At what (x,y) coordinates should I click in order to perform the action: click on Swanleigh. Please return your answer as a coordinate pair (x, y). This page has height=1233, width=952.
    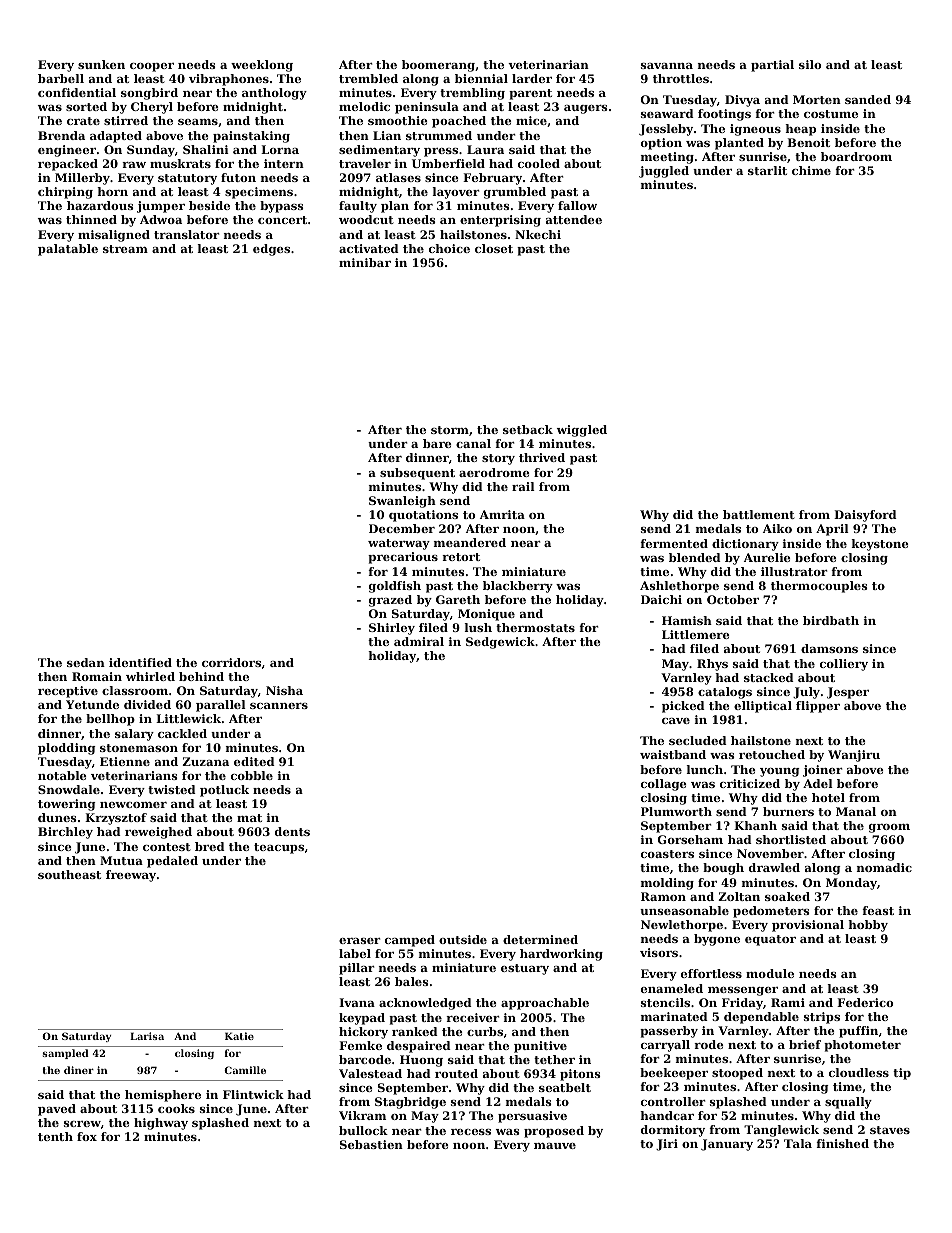
    Looking at the image, I should click on (402, 502).
